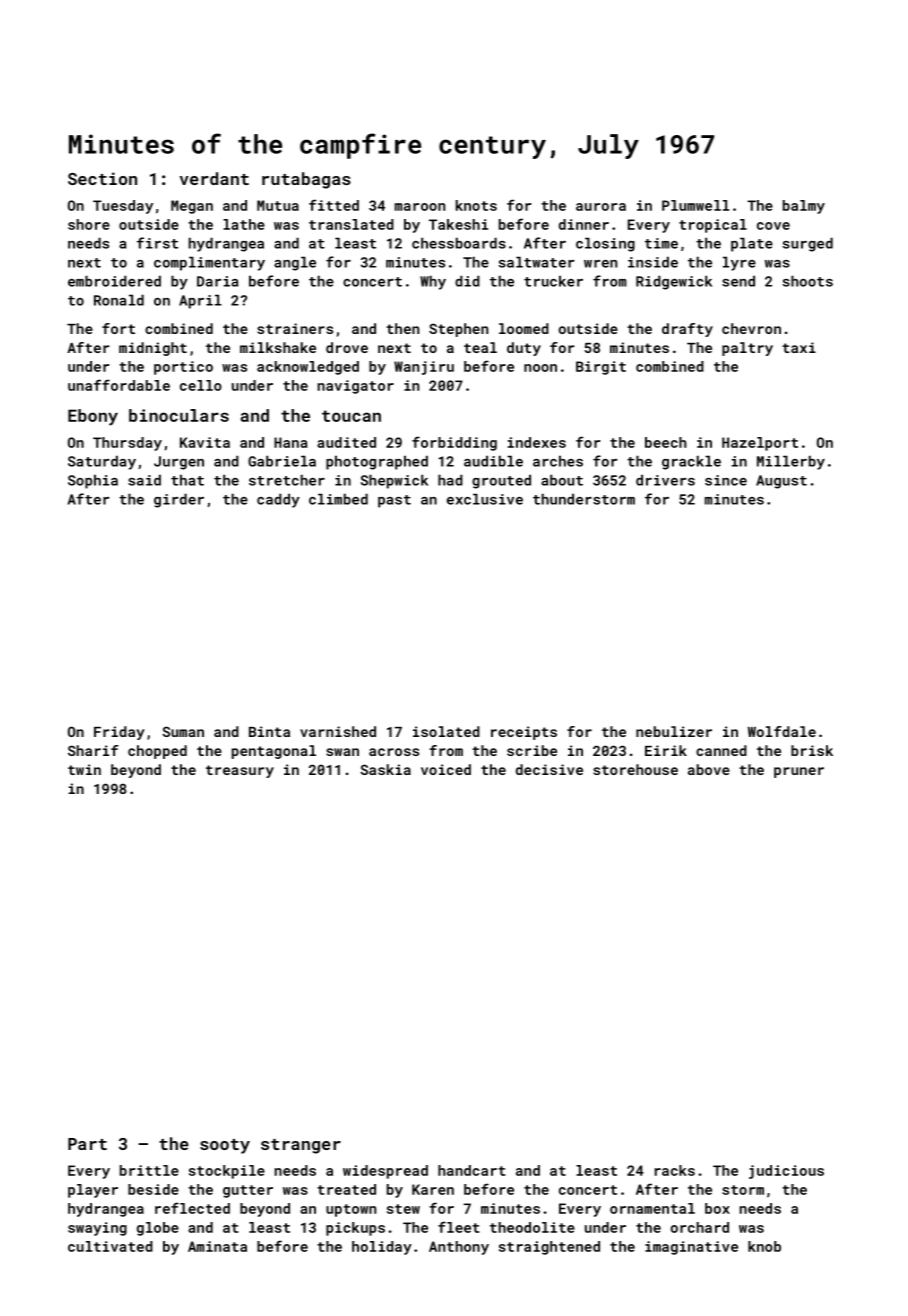 This image has height=1316, width=908. Describe the element at coordinates (665, 480) in the image. I see `drivers` at that location.
